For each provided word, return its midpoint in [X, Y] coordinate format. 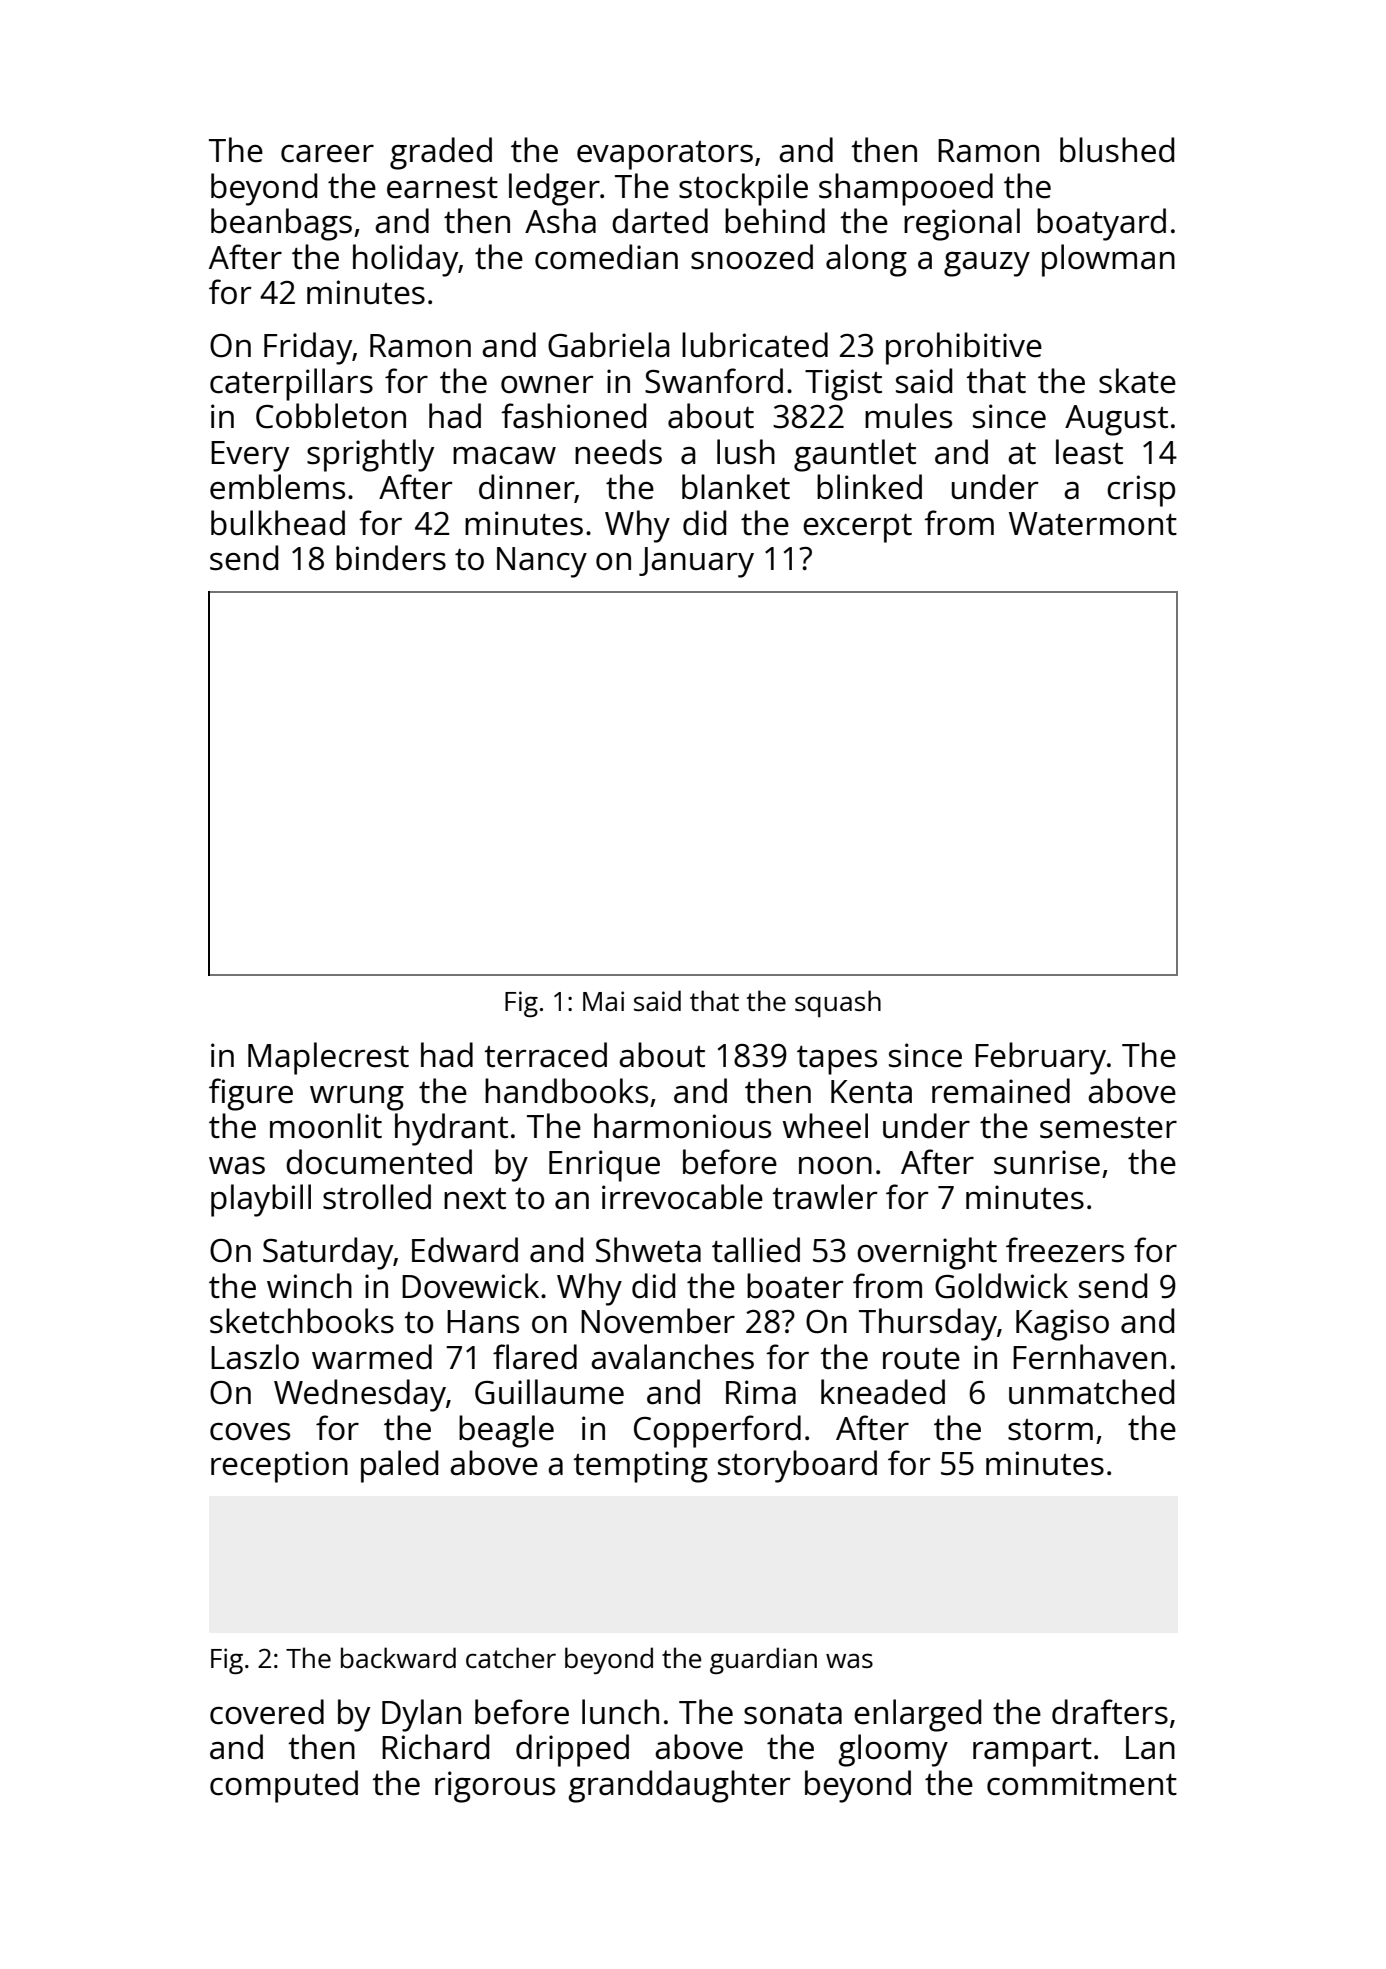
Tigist [843, 385]
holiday [405, 260]
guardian [763, 1660]
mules [908, 416]
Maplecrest [328, 1058]
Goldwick [1001, 1286]
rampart [1032, 1752]
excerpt [857, 528]
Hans [483, 1322]
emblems [277, 487]
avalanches [672, 1357]
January [696, 562]
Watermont [1093, 524]
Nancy [542, 562]
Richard [435, 1747]
